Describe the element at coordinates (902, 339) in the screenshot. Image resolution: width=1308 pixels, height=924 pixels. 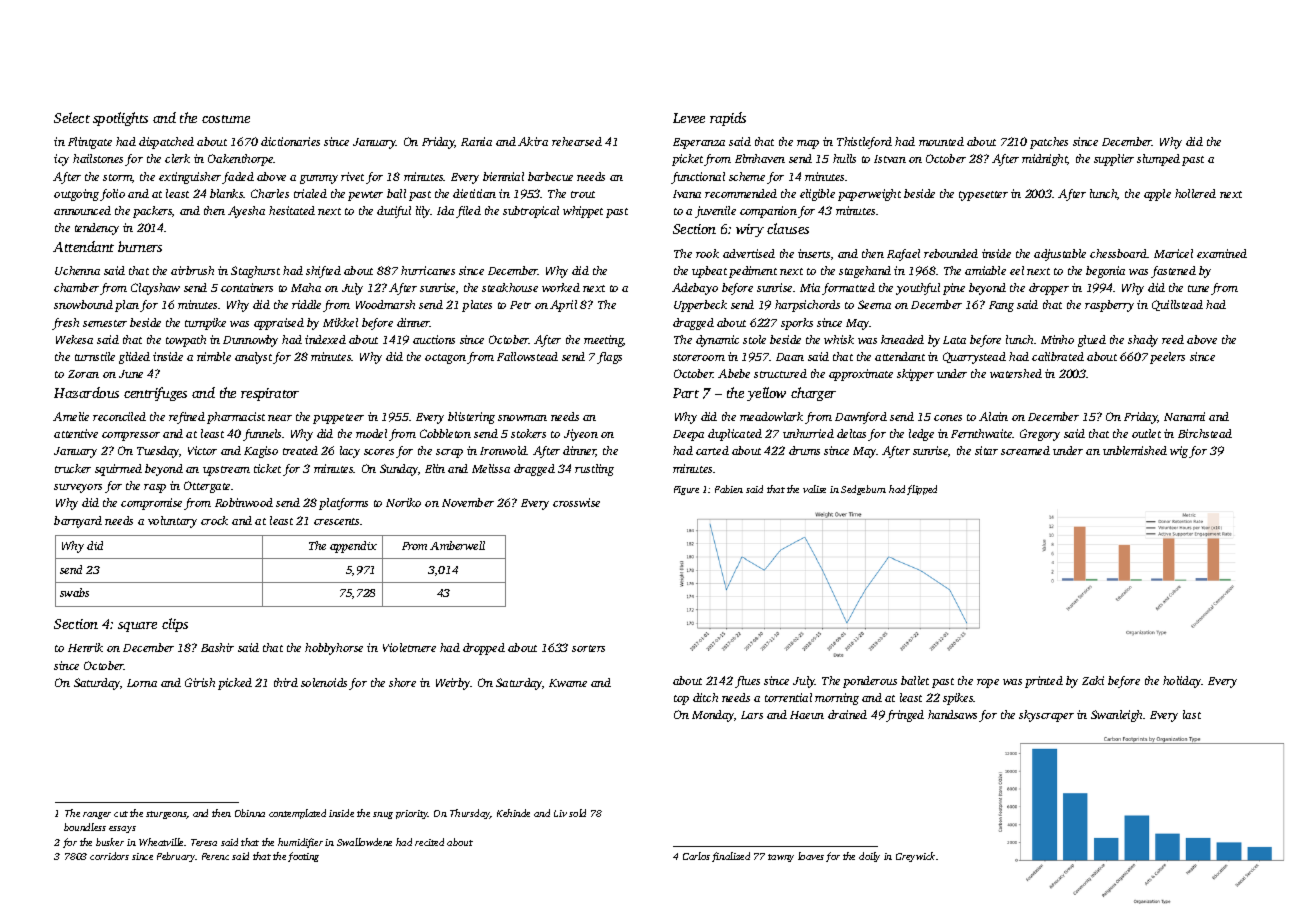
I see `kneaded` at that location.
